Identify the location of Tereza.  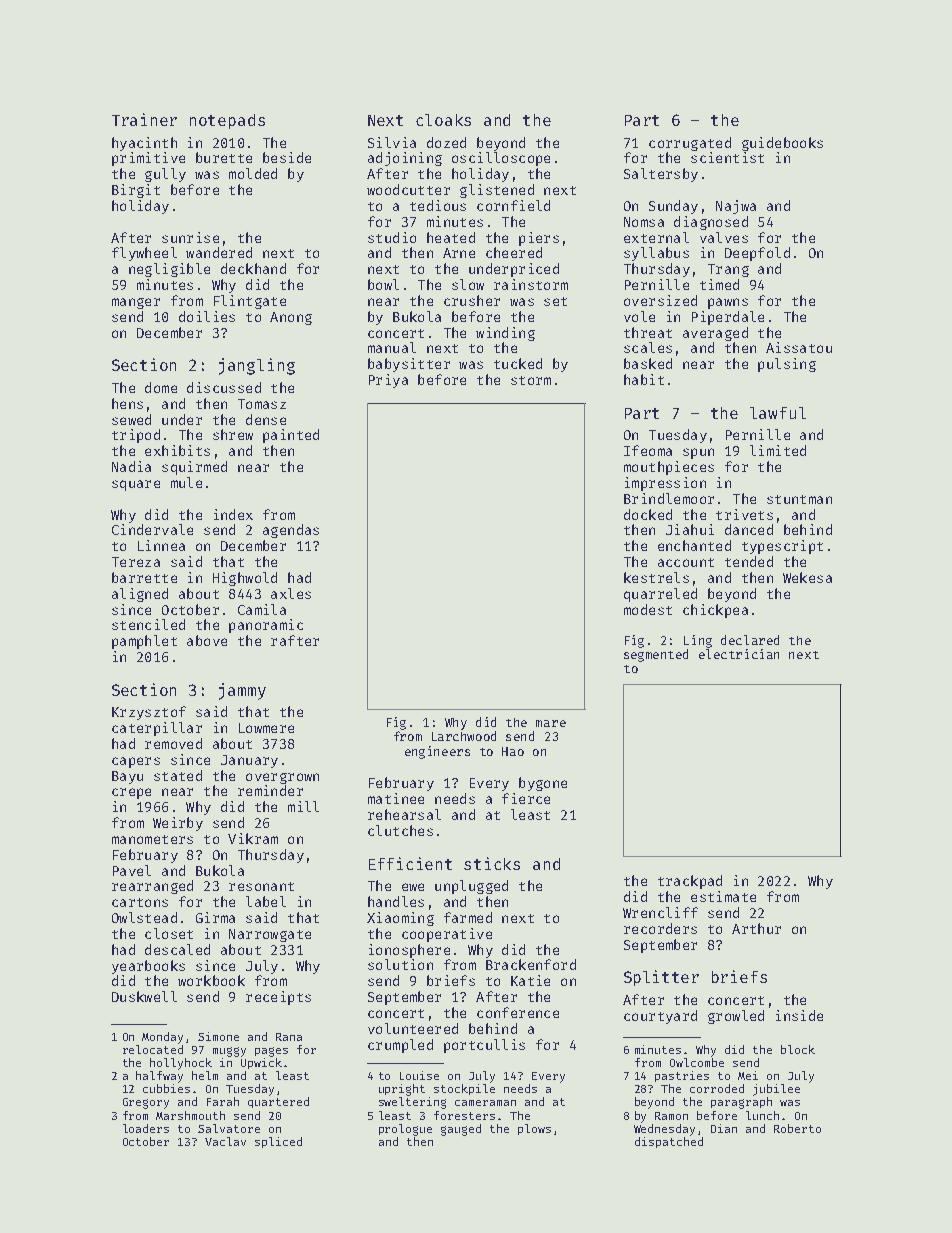
(136, 562).
